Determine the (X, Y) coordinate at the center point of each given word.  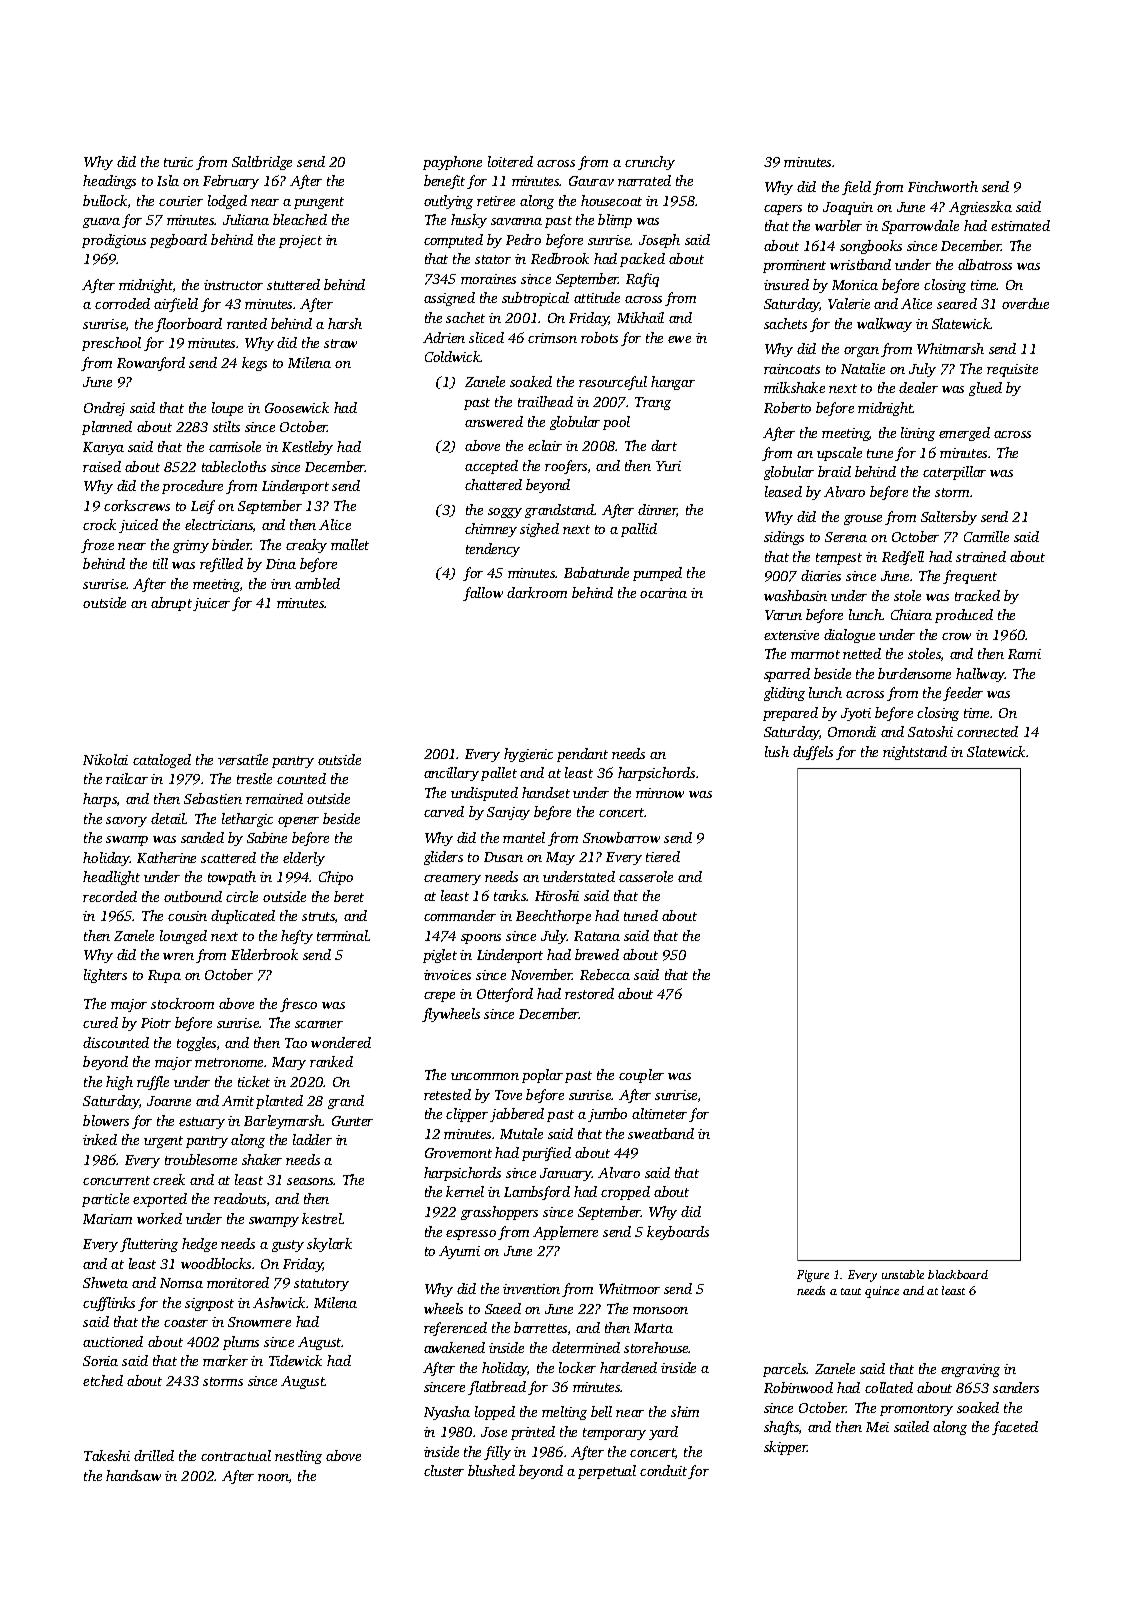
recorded (110, 896)
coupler (641, 1076)
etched (103, 1380)
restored (589, 993)
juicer (211, 604)
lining (918, 434)
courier (181, 201)
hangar (673, 383)
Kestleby (307, 448)
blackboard (958, 1274)
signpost (209, 1304)
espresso (471, 1235)
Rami (1024, 654)
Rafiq (642, 280)
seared (957, 303)
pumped (657, 574)
